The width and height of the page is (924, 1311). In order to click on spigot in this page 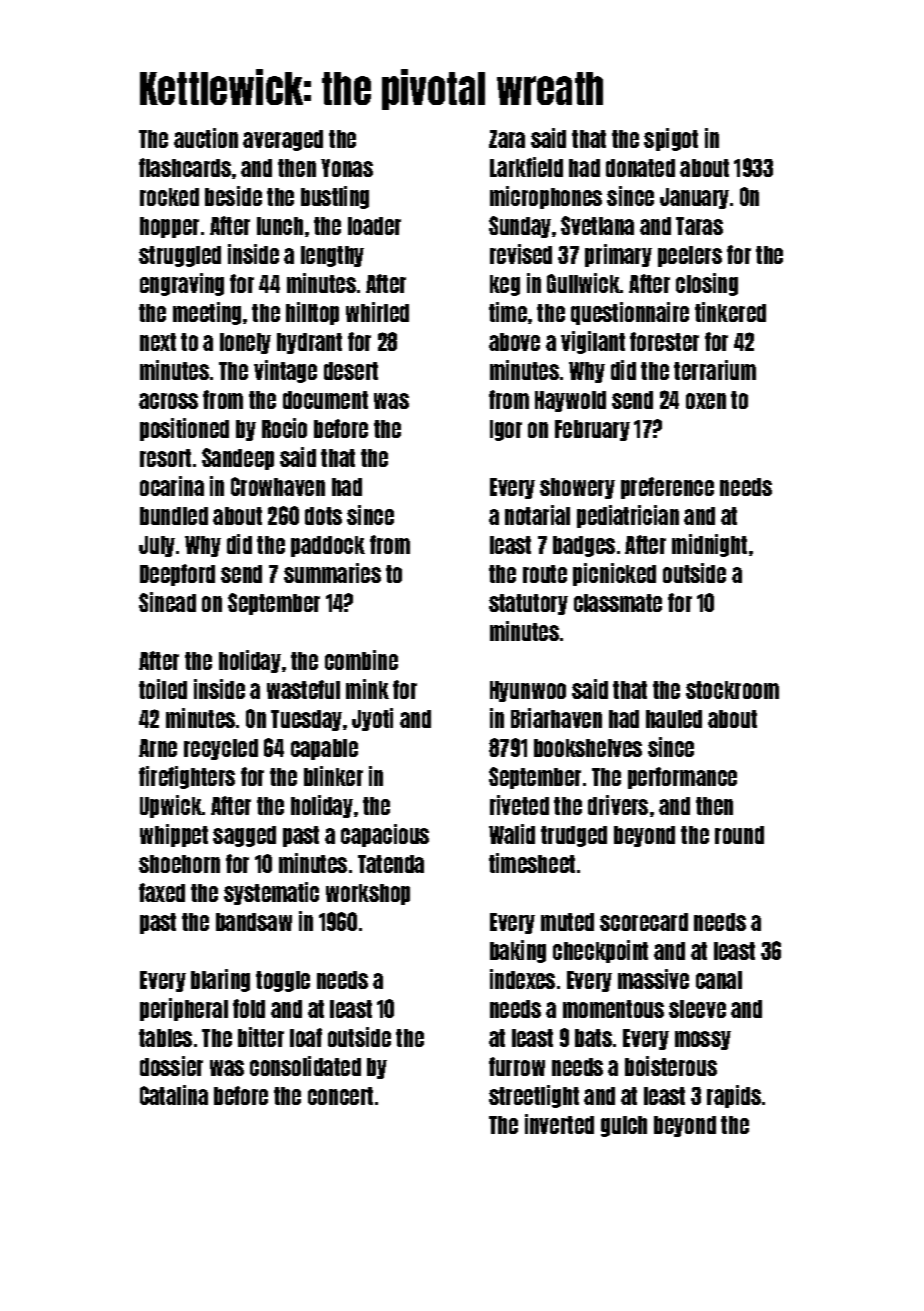, I will do `click(671, 139)`.
